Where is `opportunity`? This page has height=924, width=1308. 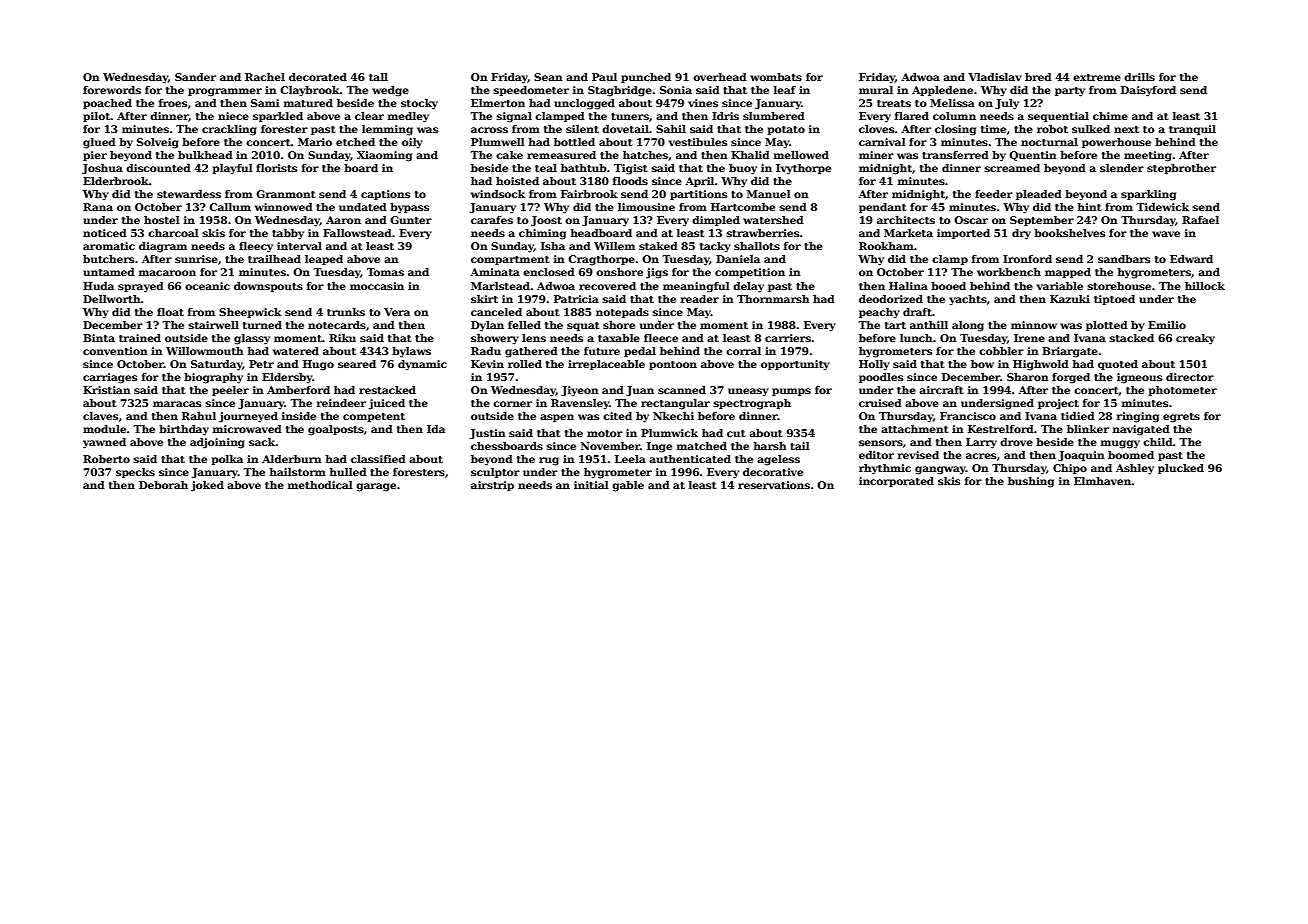
opportunity is located at coordinates (795, 365).
